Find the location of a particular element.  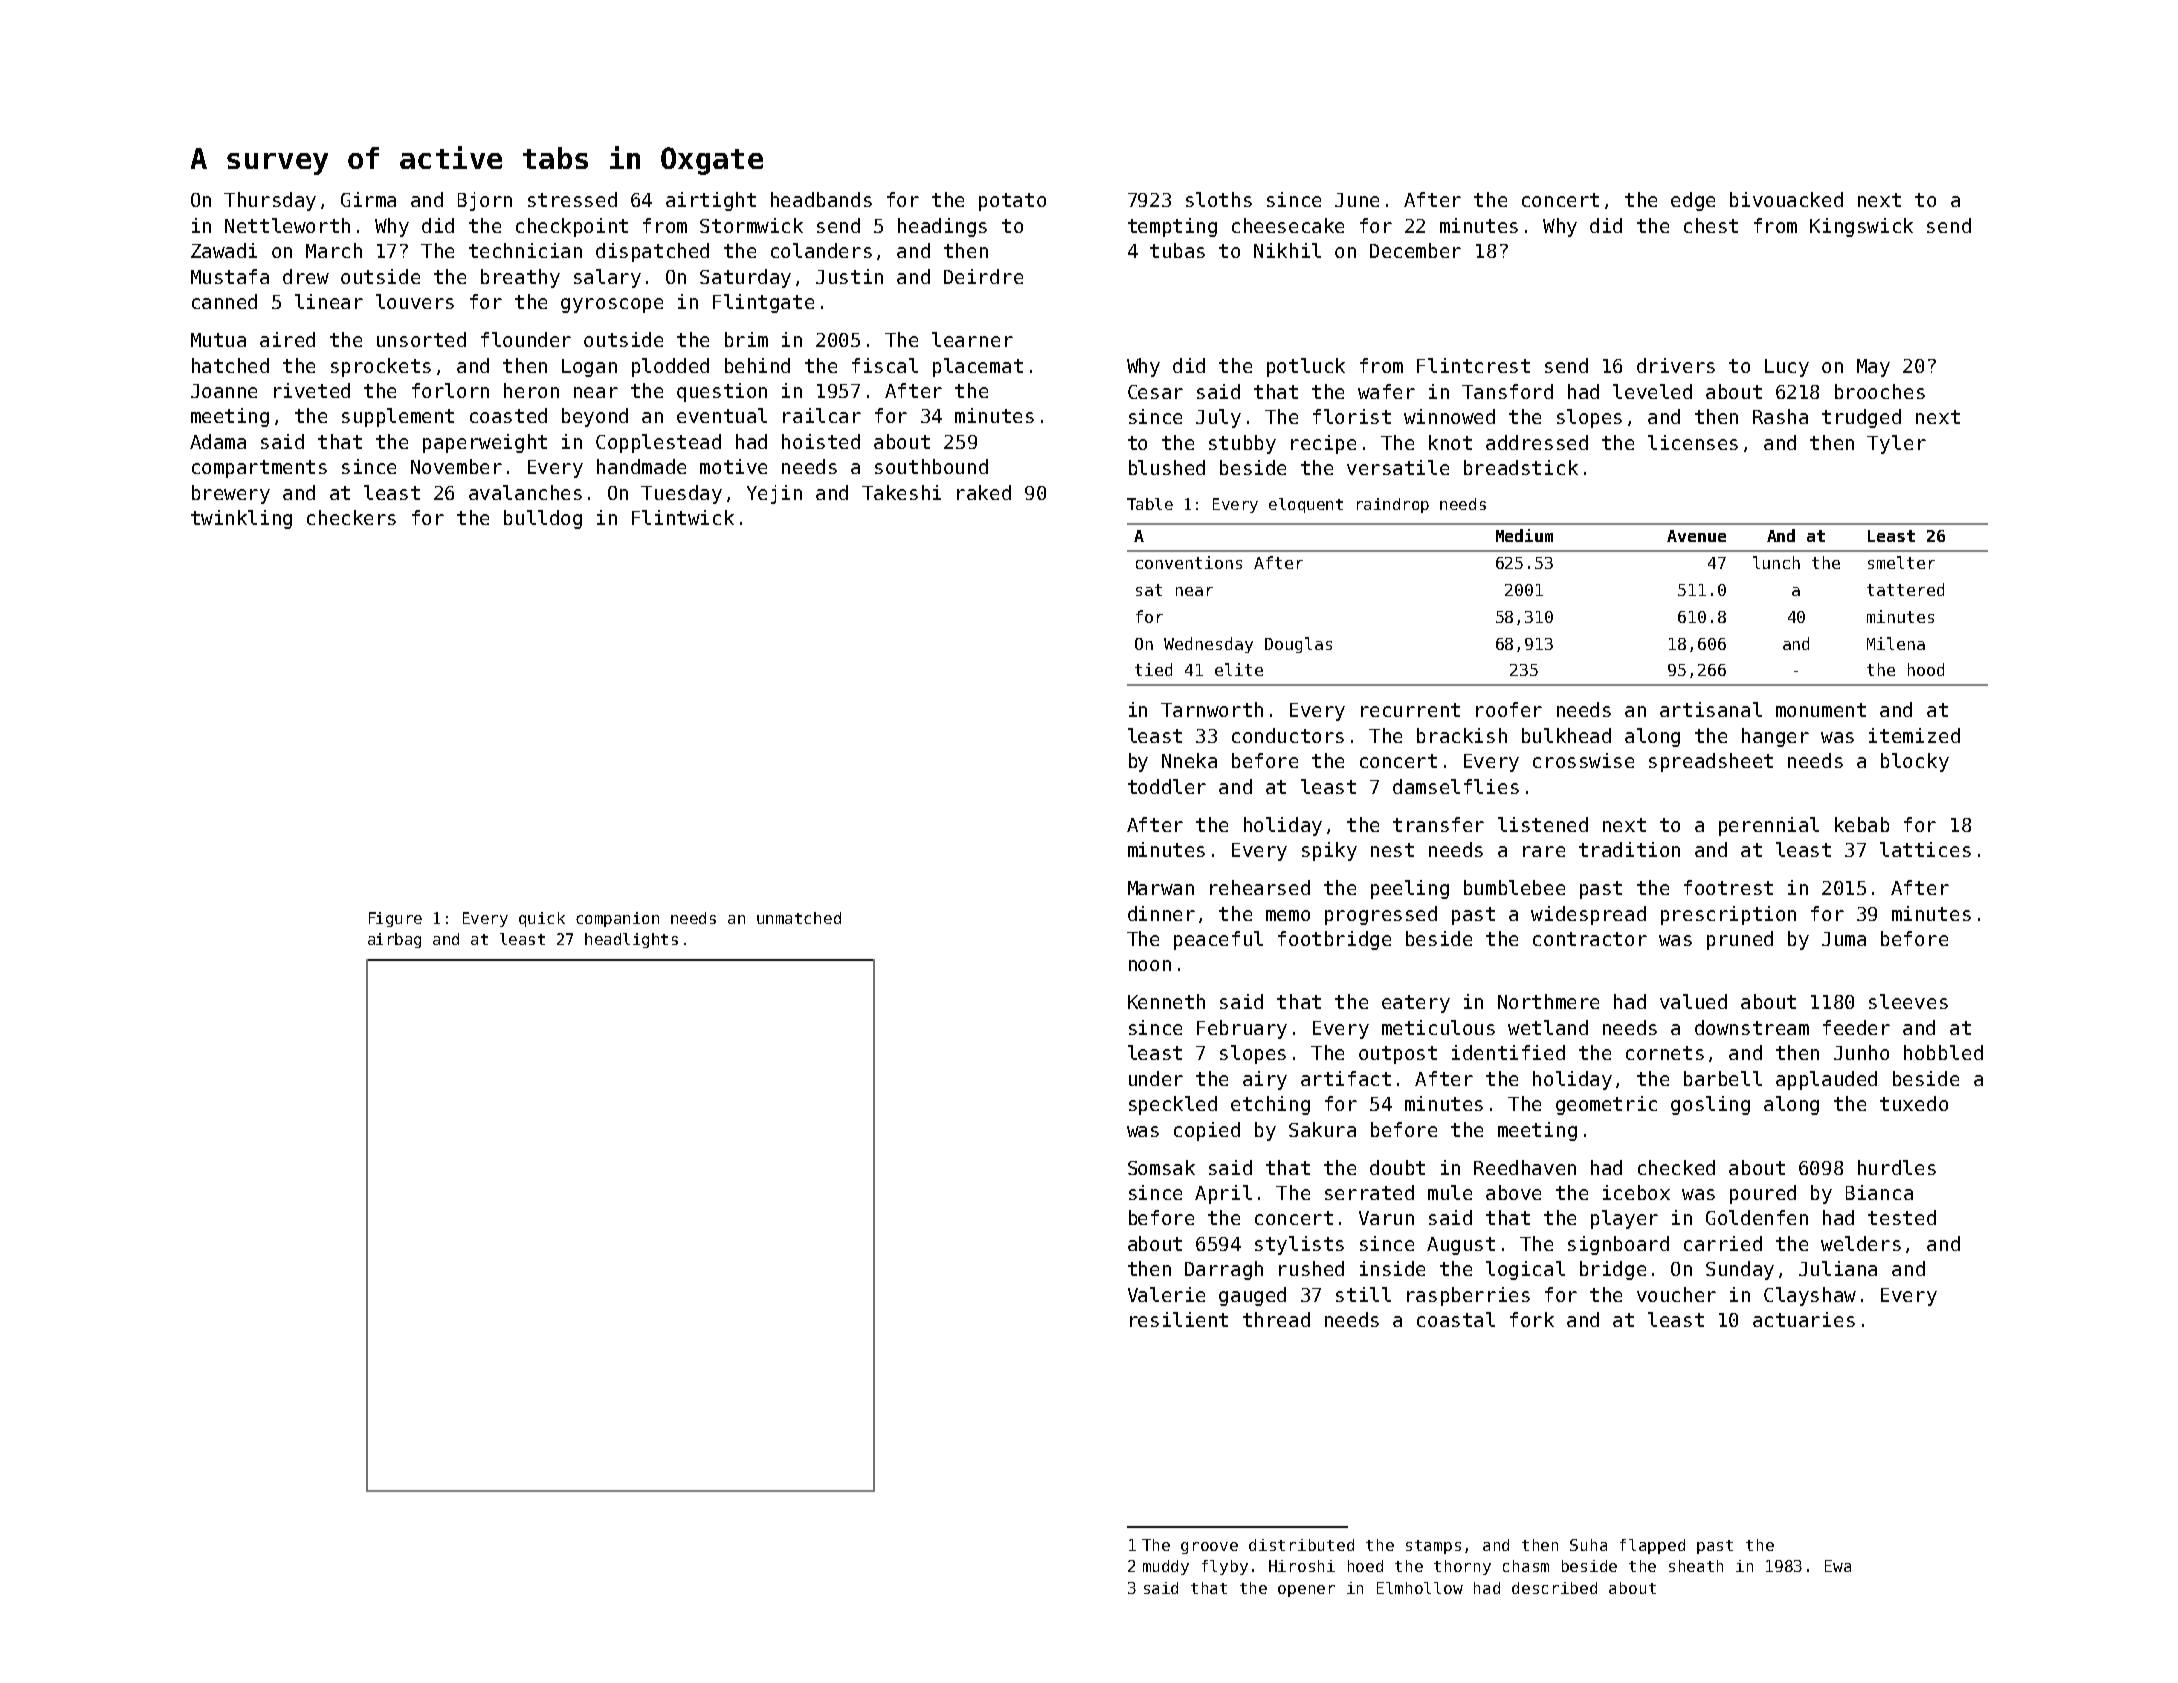

described is located at coordinates (1554, 1588).
